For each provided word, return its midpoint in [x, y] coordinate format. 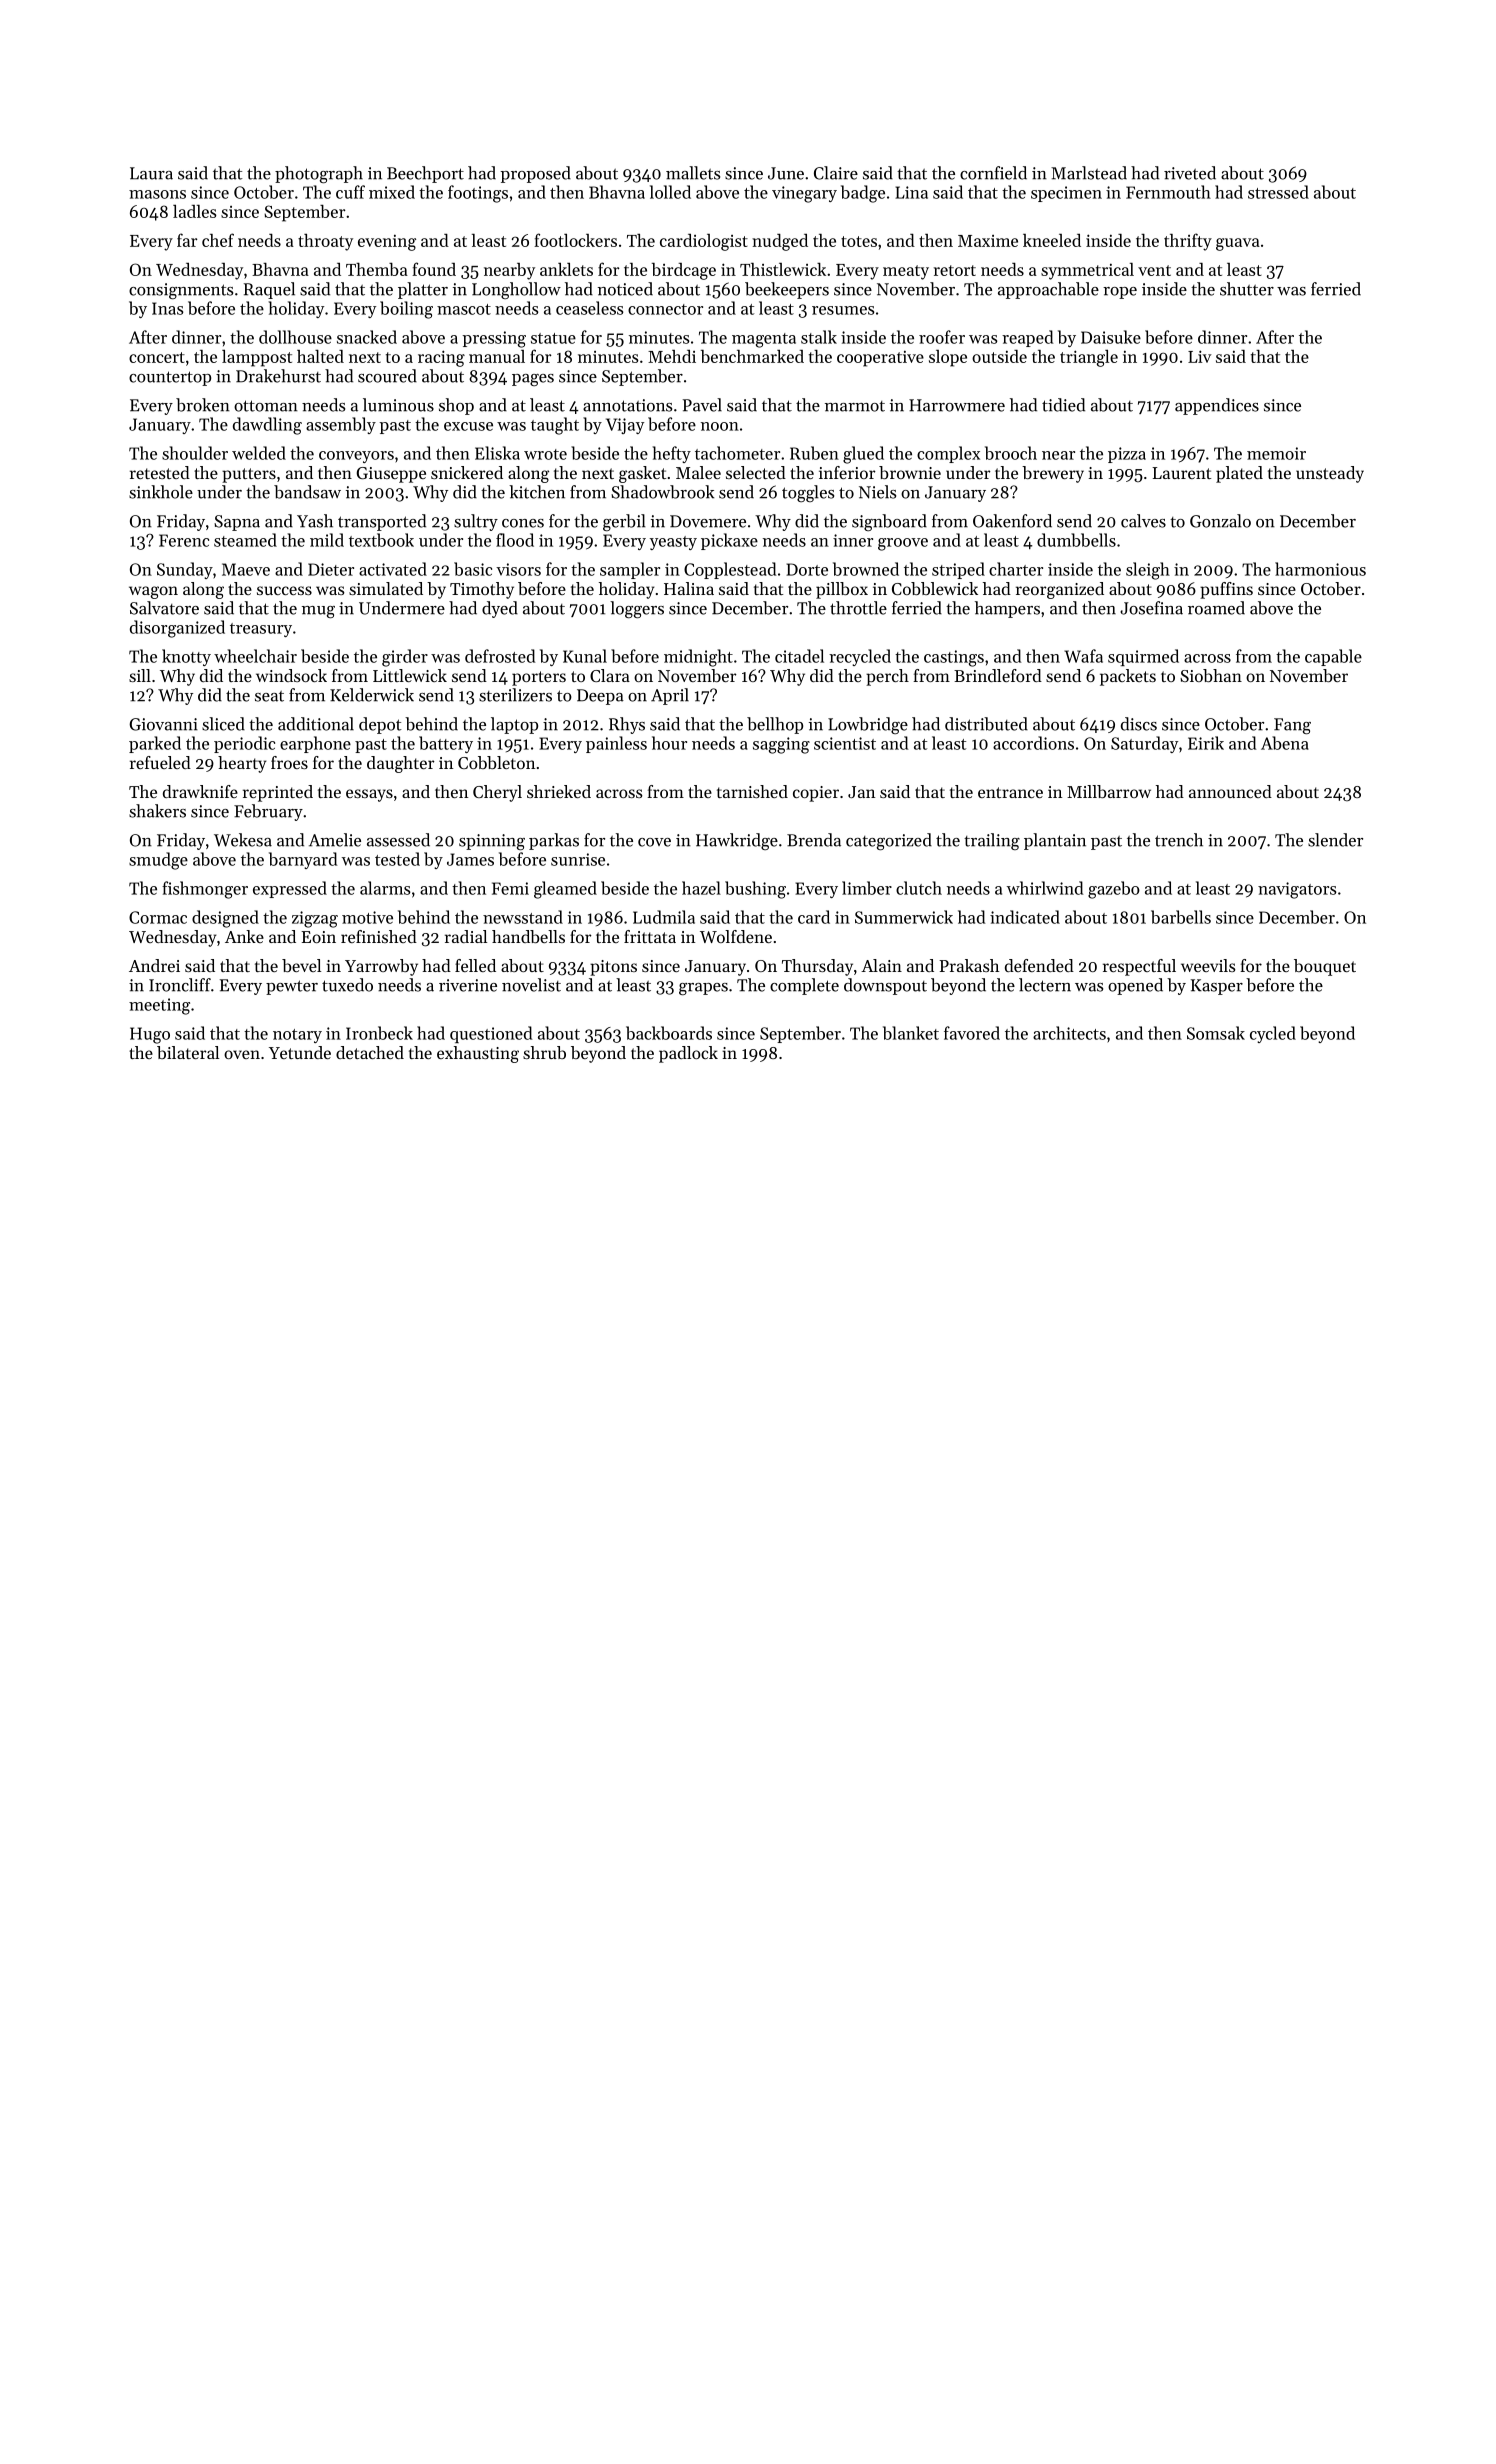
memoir [1276, 453]
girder [405, 658]
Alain [881, 965]
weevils [1208, 965]
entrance [1010, 792]
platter [423, 290]
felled [475, 965]
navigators [1297, 890]
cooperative [880, 358]
